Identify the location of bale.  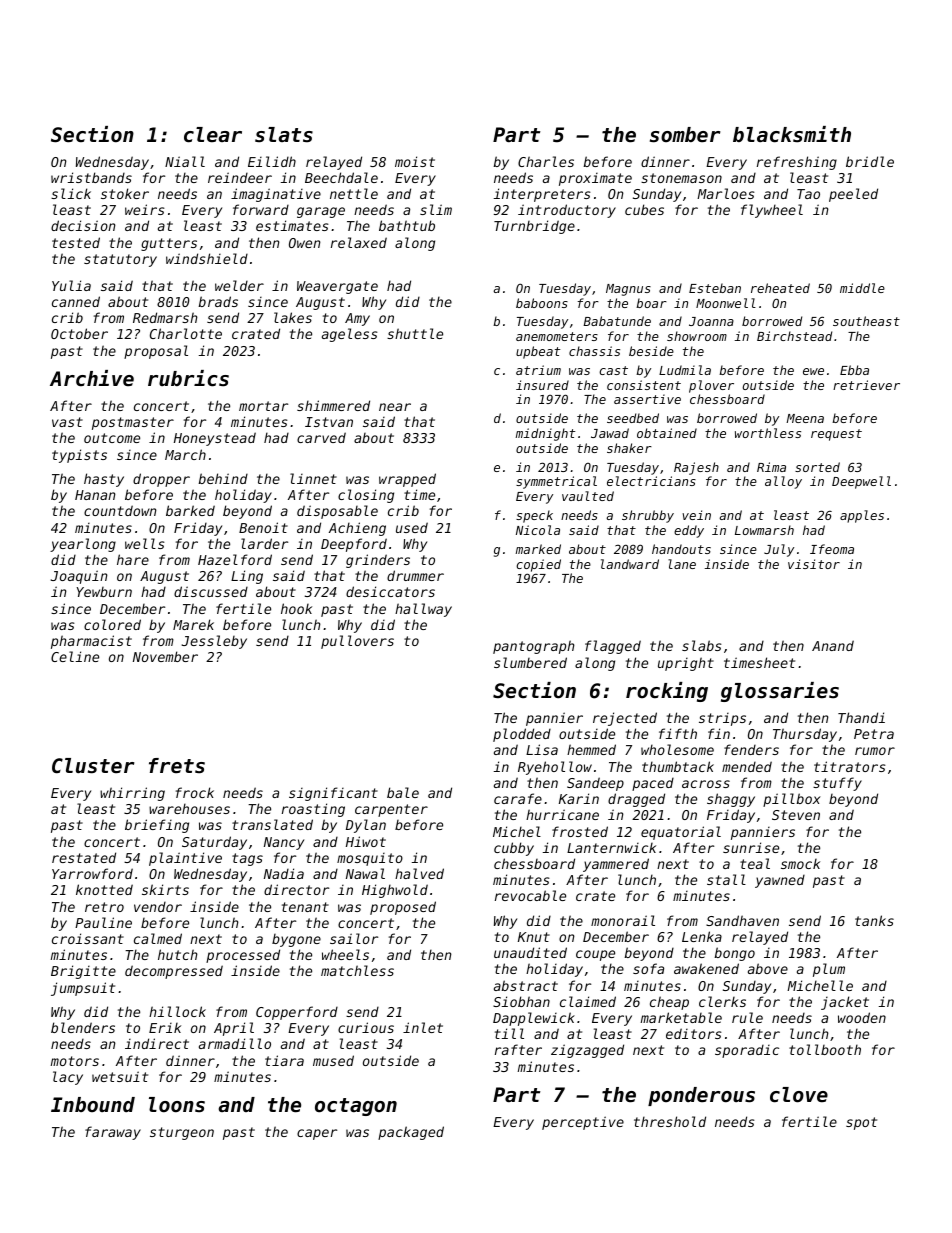
(403, 792).
